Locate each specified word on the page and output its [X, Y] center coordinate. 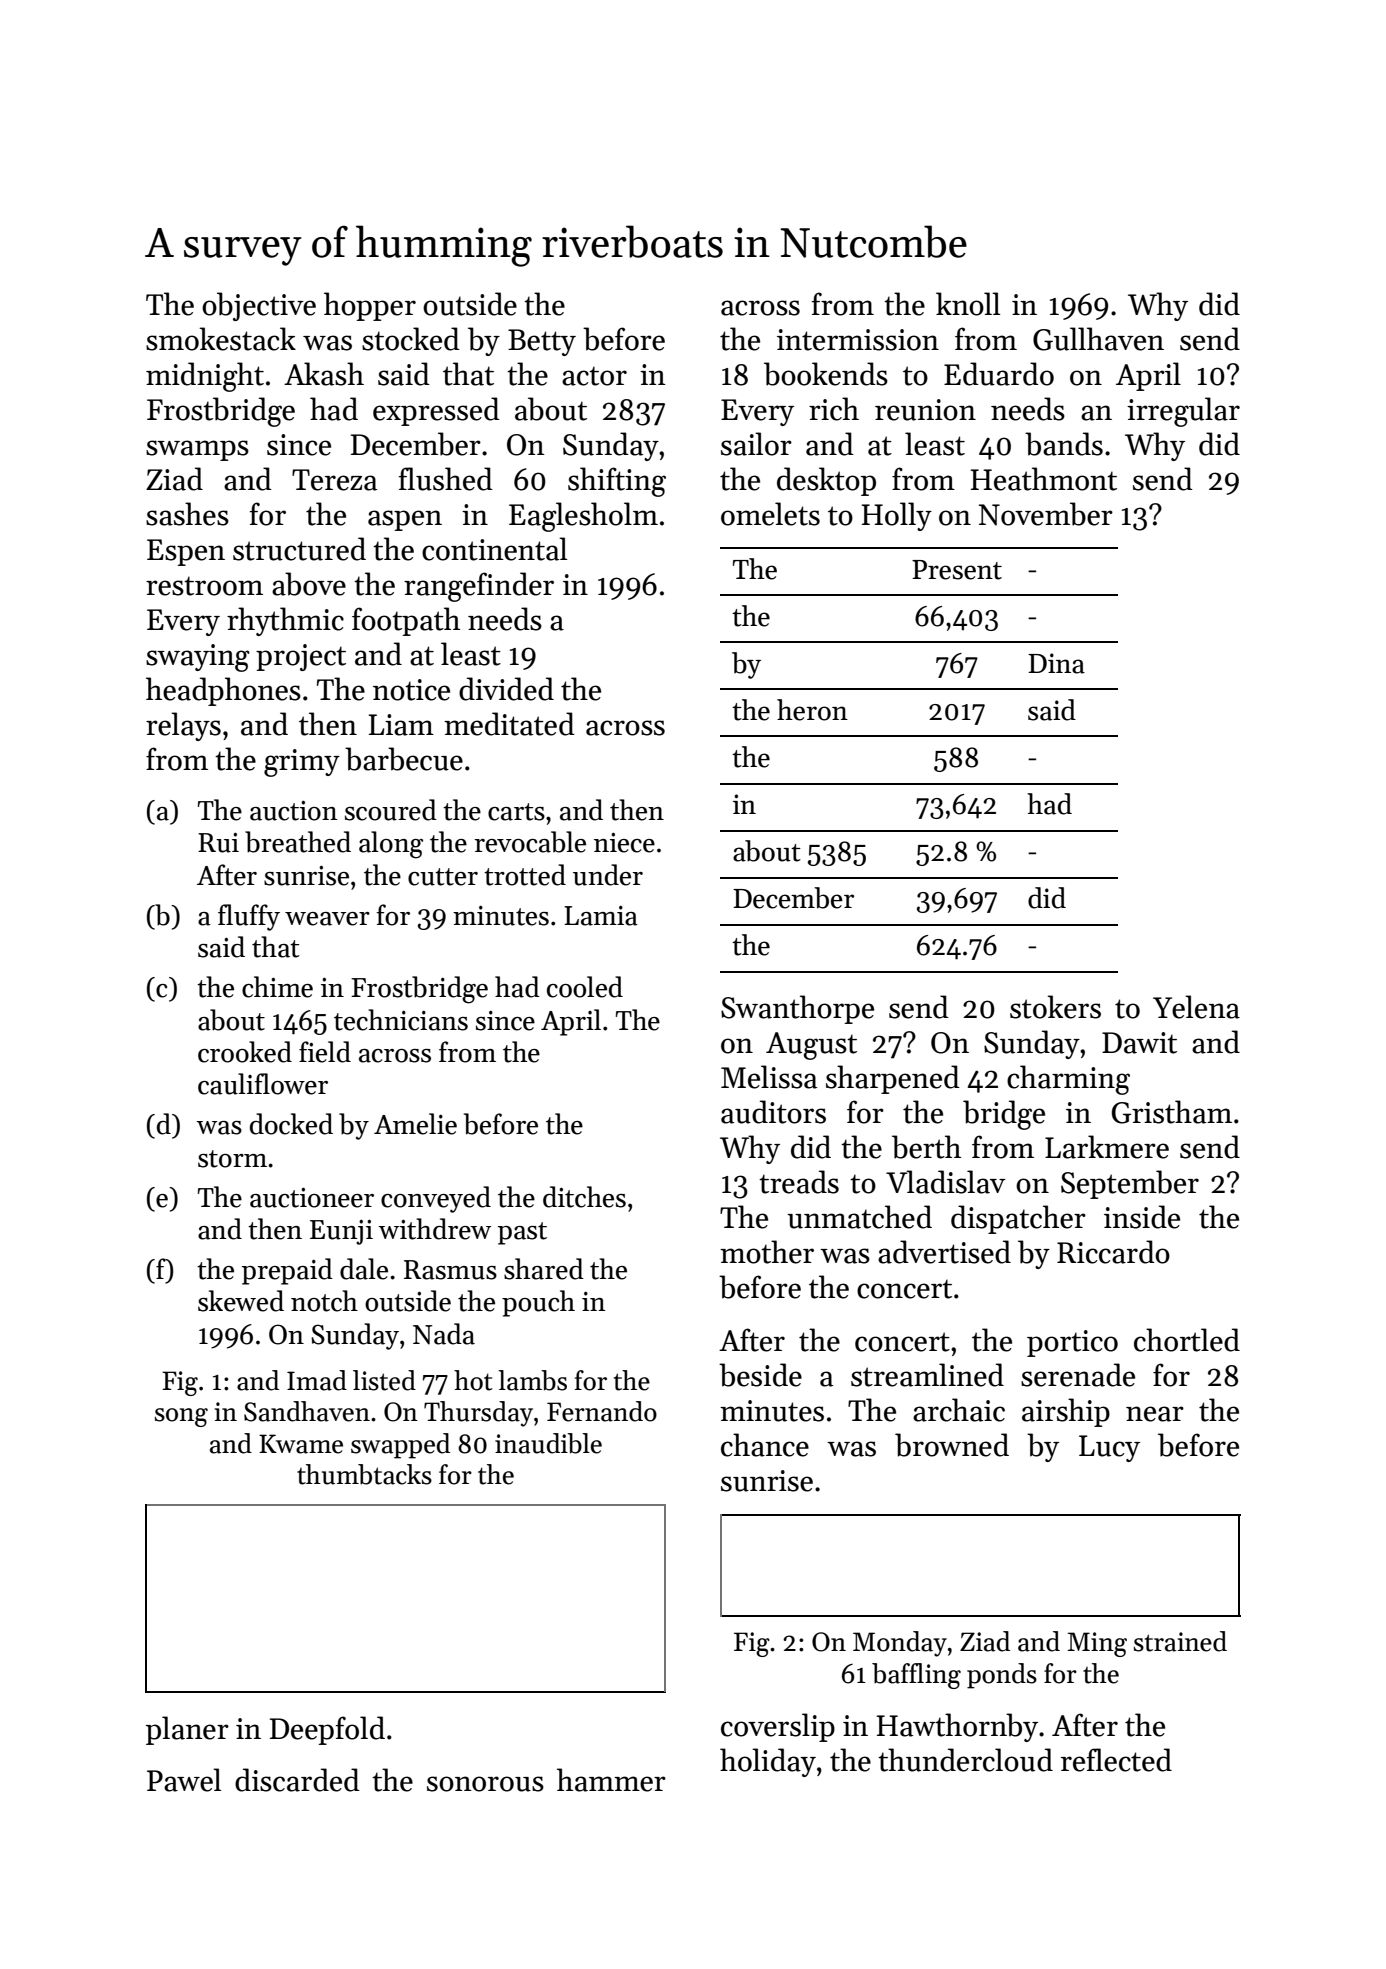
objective [259, 306]
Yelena [1196, 1007]
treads [799, 1182]
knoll [968, 304]
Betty [542, 342]
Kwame [301, 1444]
